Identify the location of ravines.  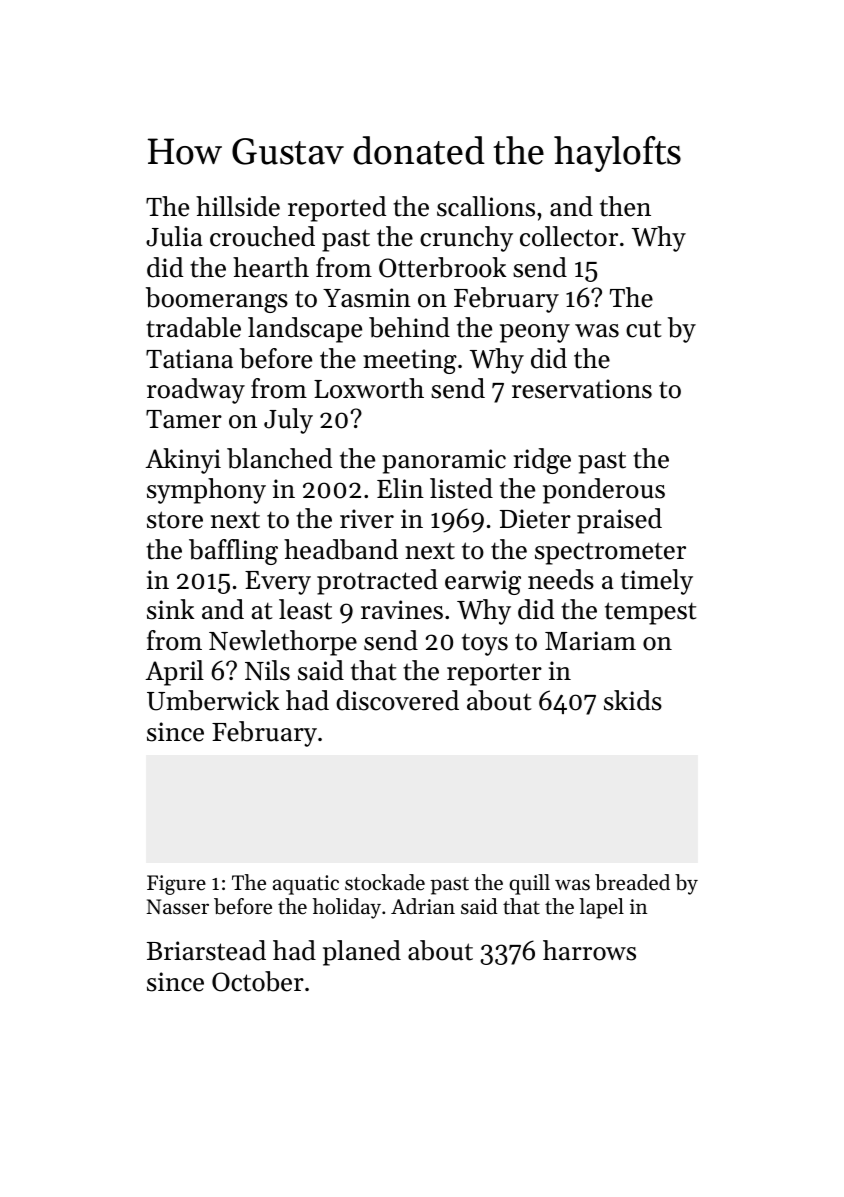
(402, 610).
